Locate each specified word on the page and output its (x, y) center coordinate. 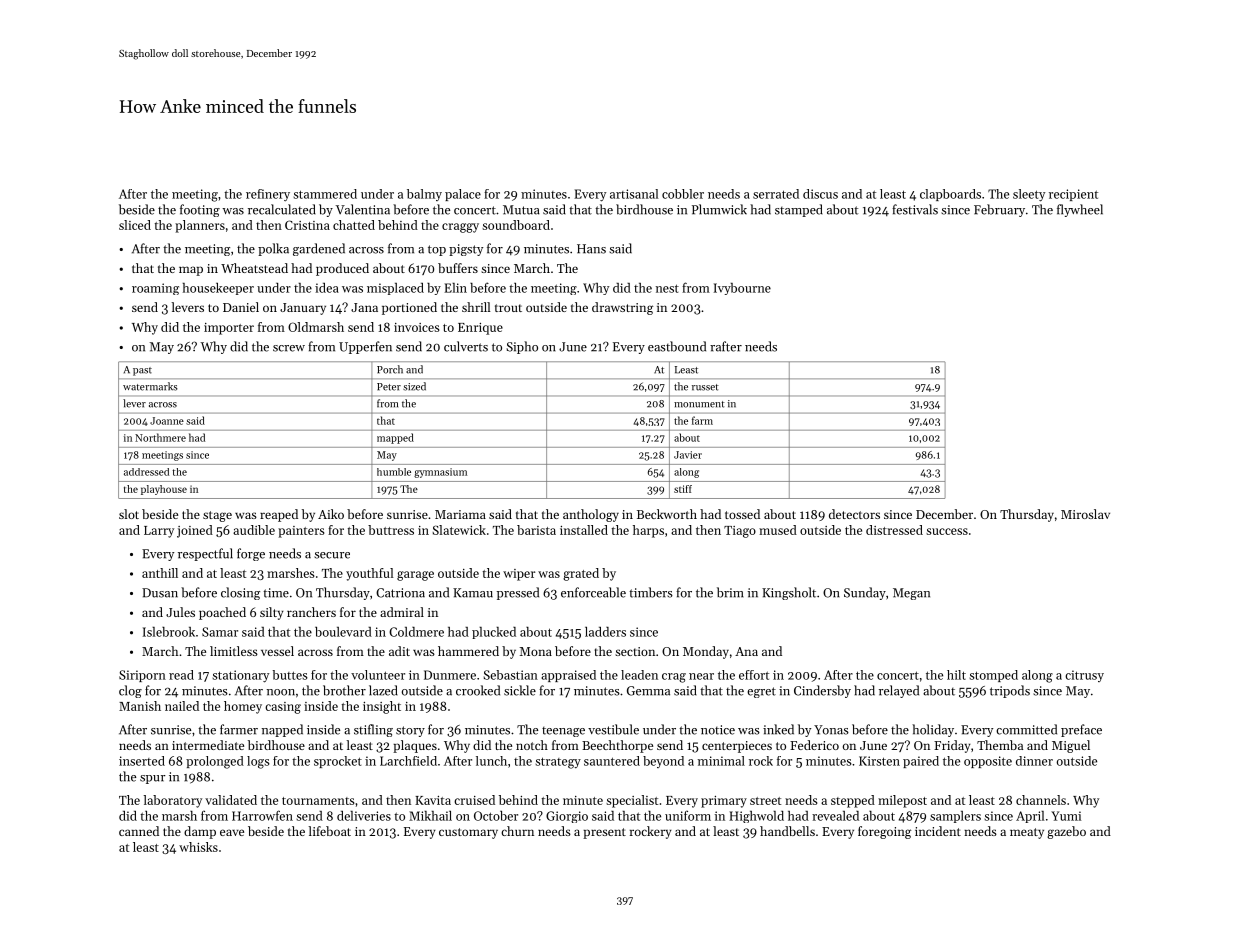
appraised (568, 676)
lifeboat (329, 831)
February (999, 210)
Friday (952, 746)
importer (229, 329)
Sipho (522, 347)
